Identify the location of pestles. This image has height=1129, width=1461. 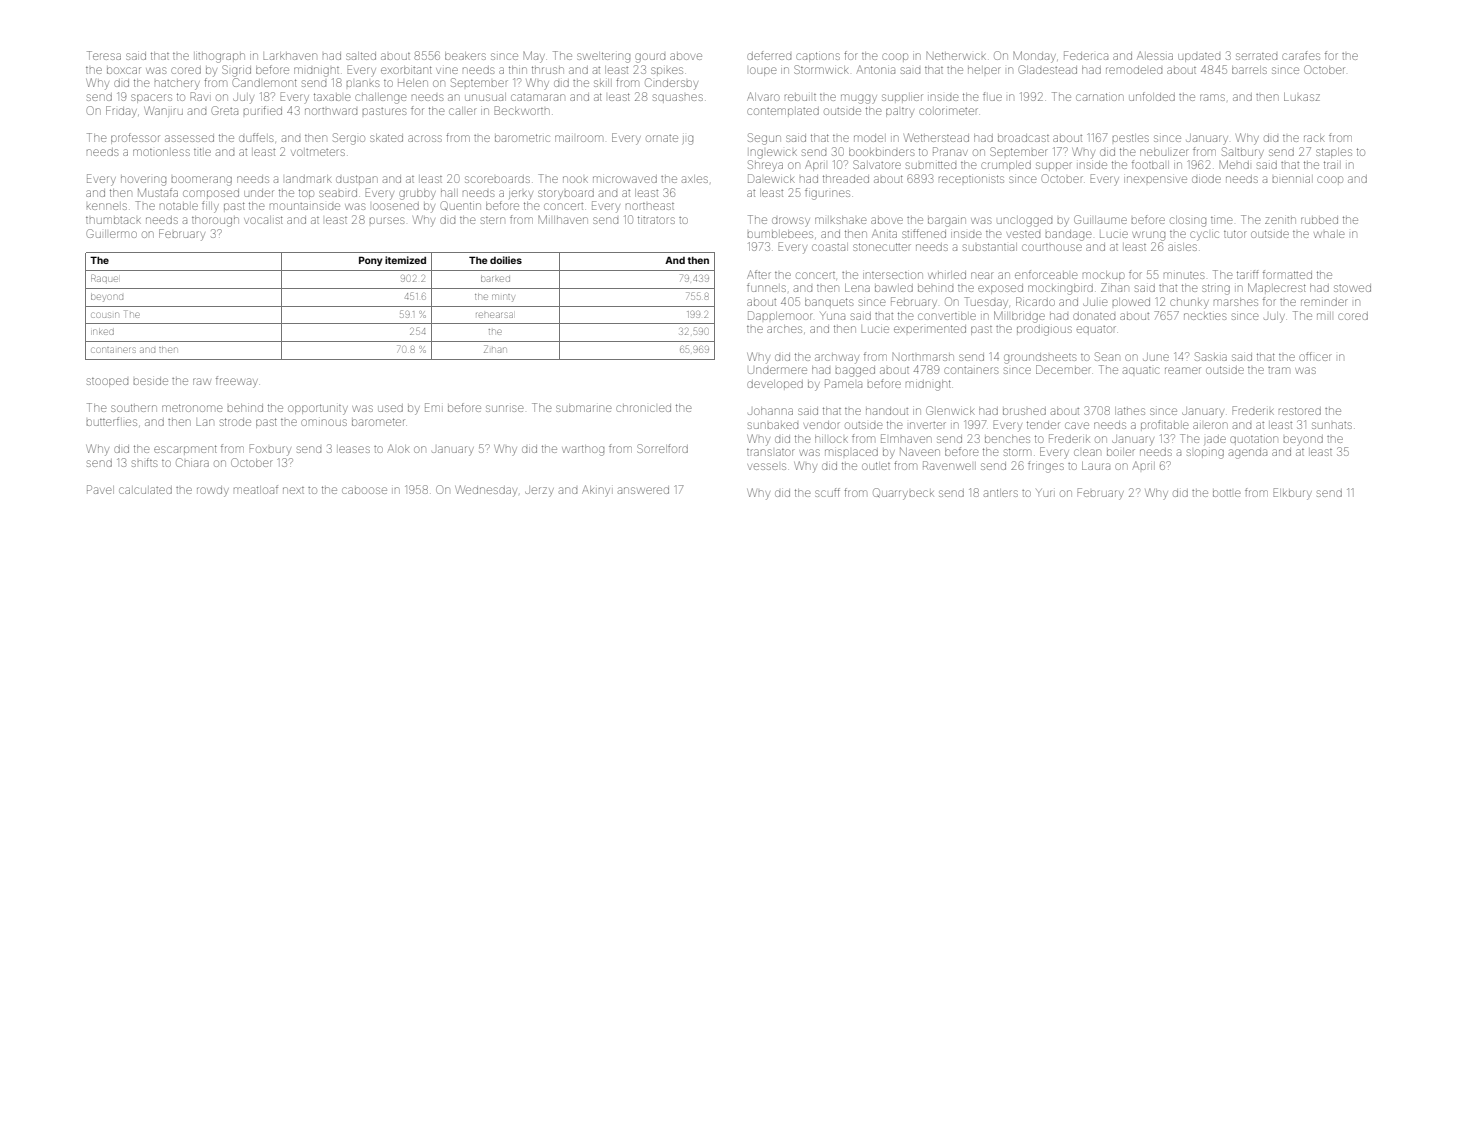
(1131, 138).
